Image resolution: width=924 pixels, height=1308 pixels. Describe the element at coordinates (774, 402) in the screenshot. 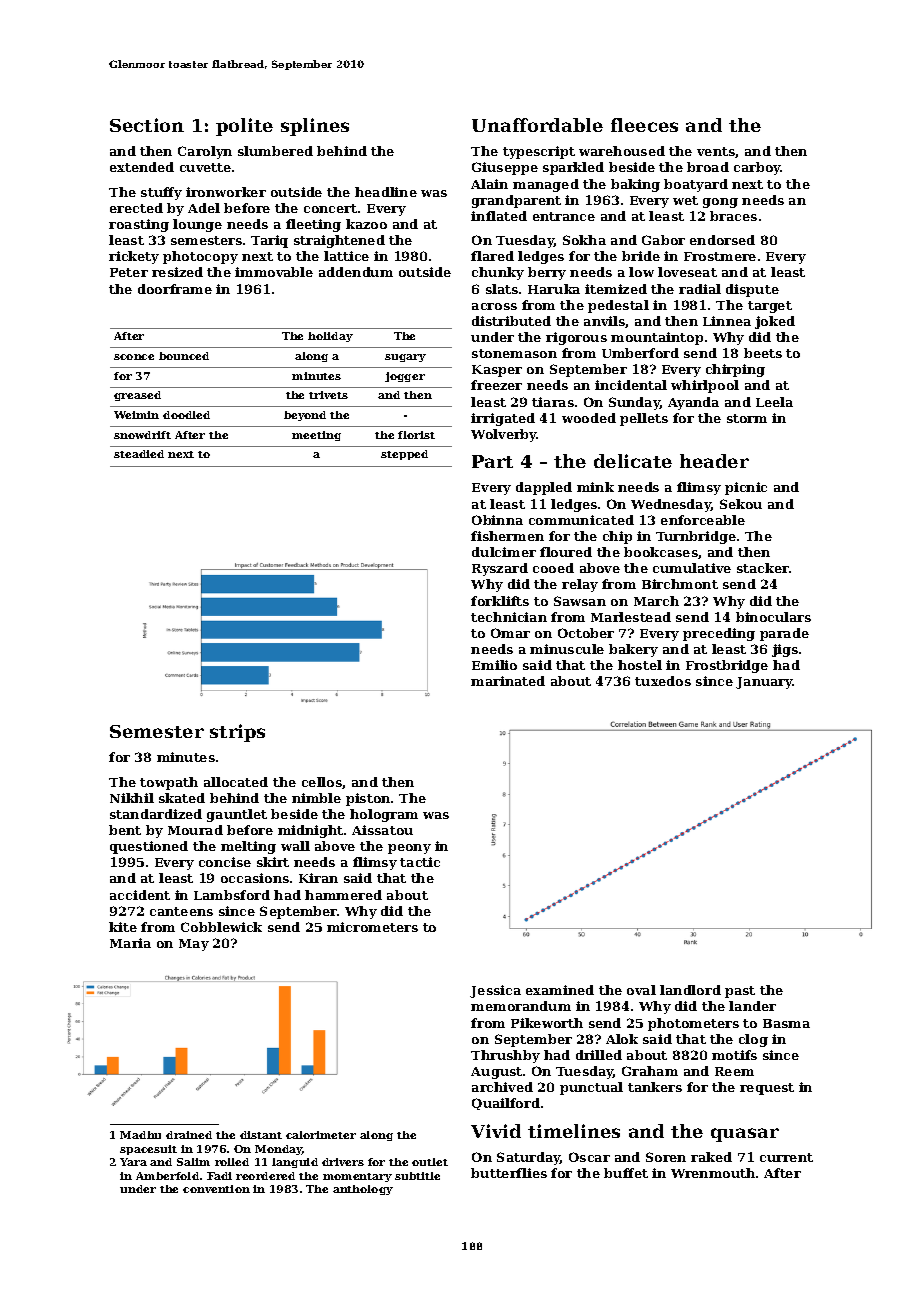

I see `Leela` at that location.
